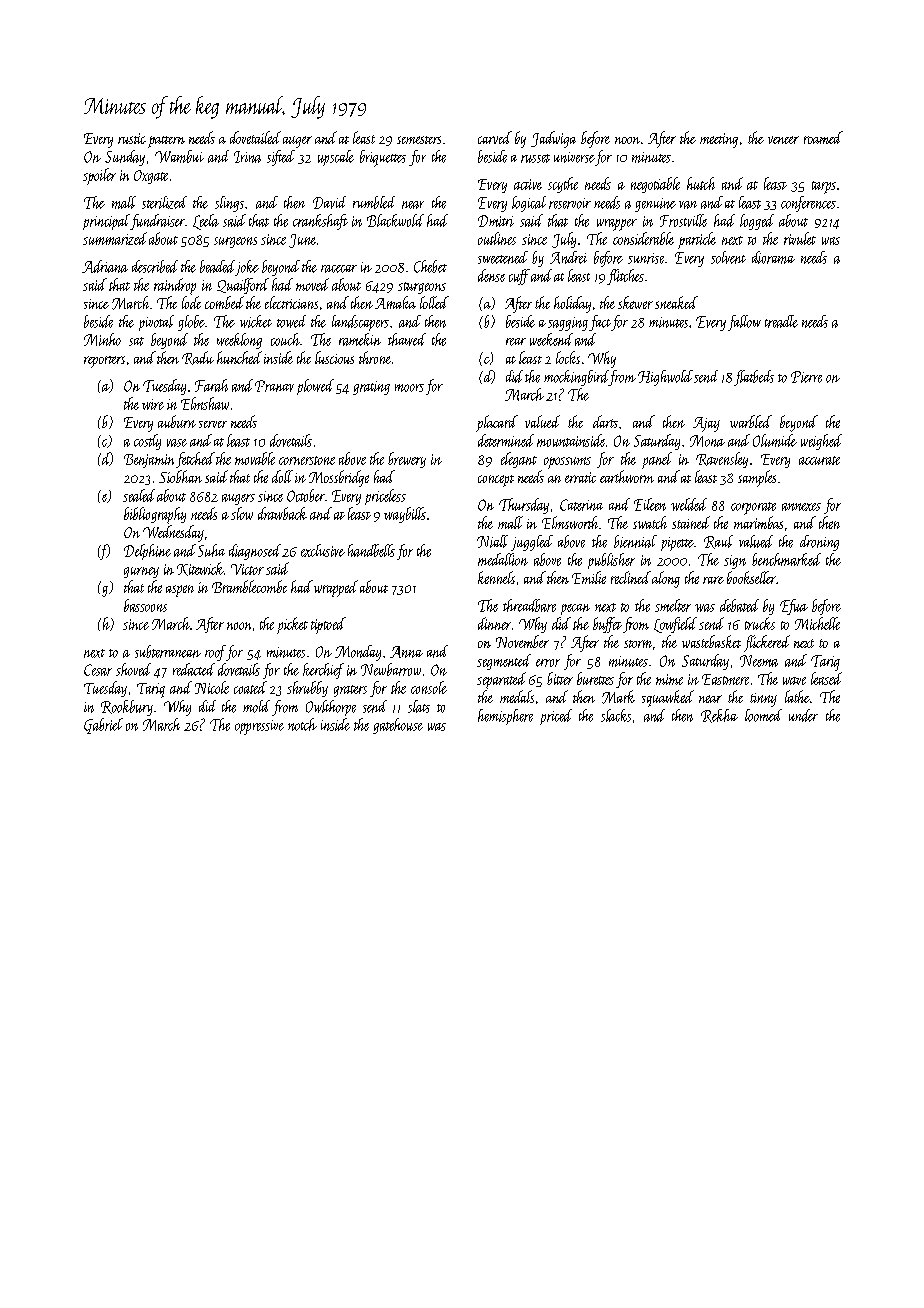 The image size is (924, 1308). I want to click on oppressive, so click(259, 727).
